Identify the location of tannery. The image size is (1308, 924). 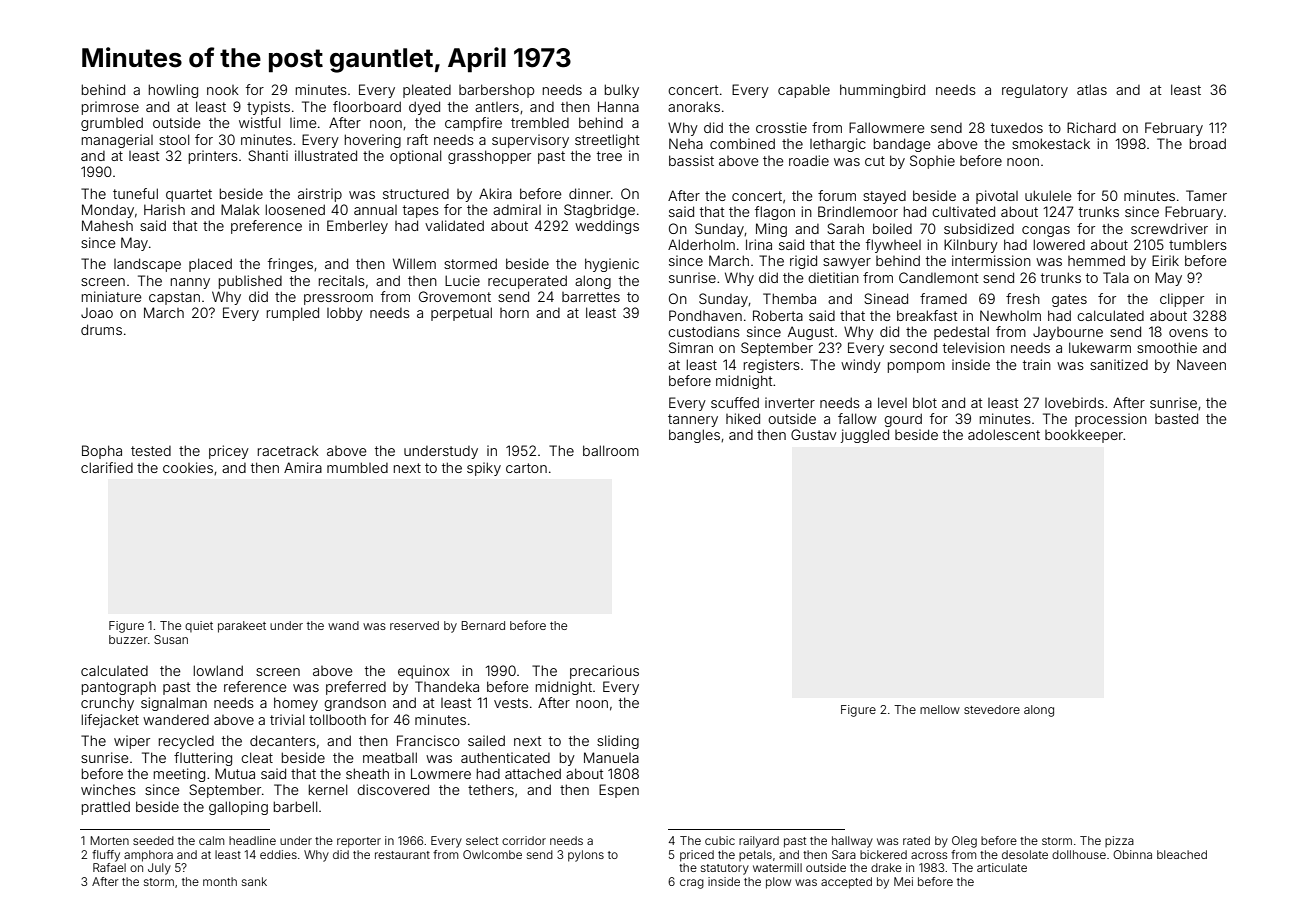
(693, 420).
